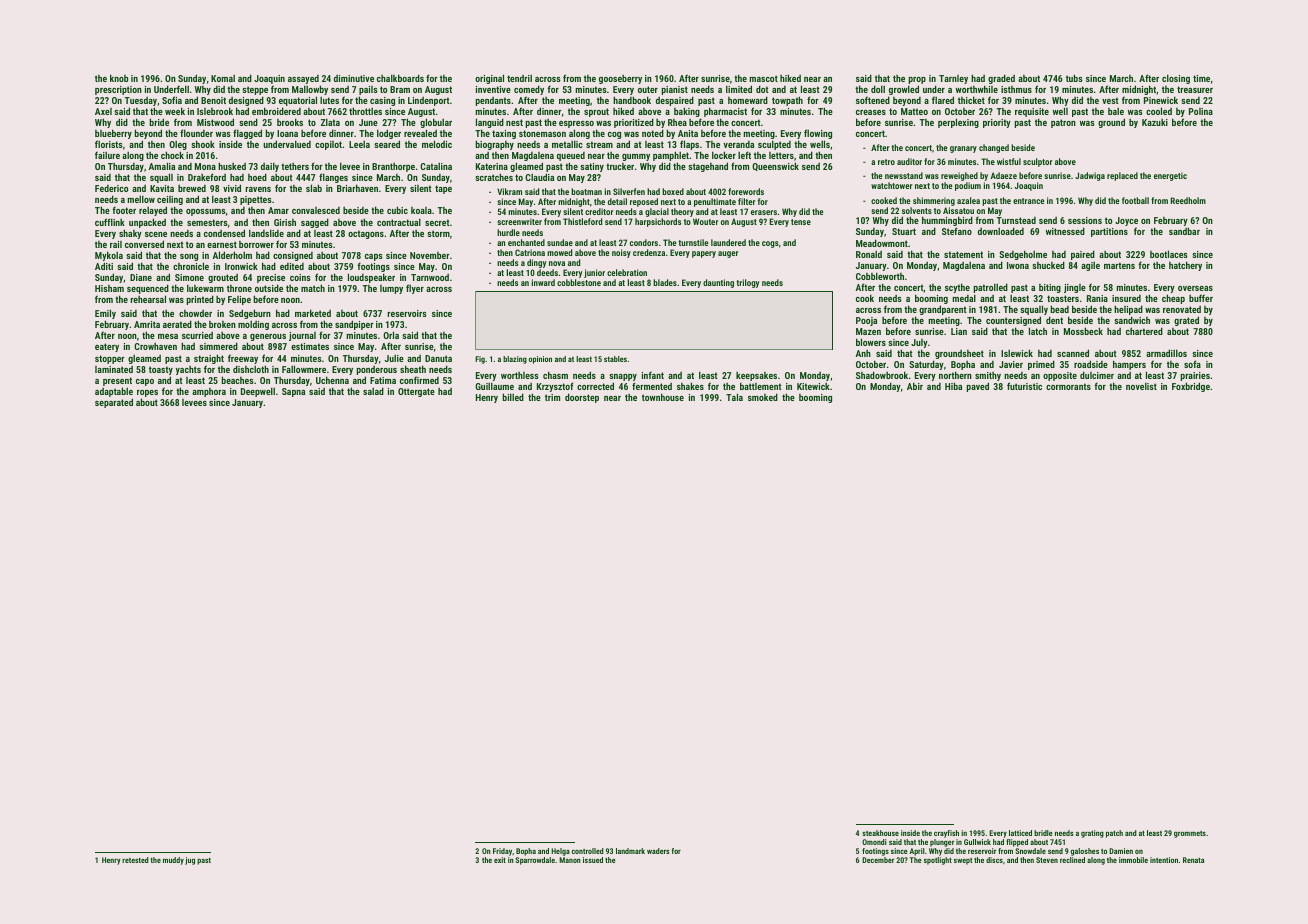  What do you see at coordinates (620, 79) in the screenshot?
I see `gooseberry` at bounding box center [620, 79].
